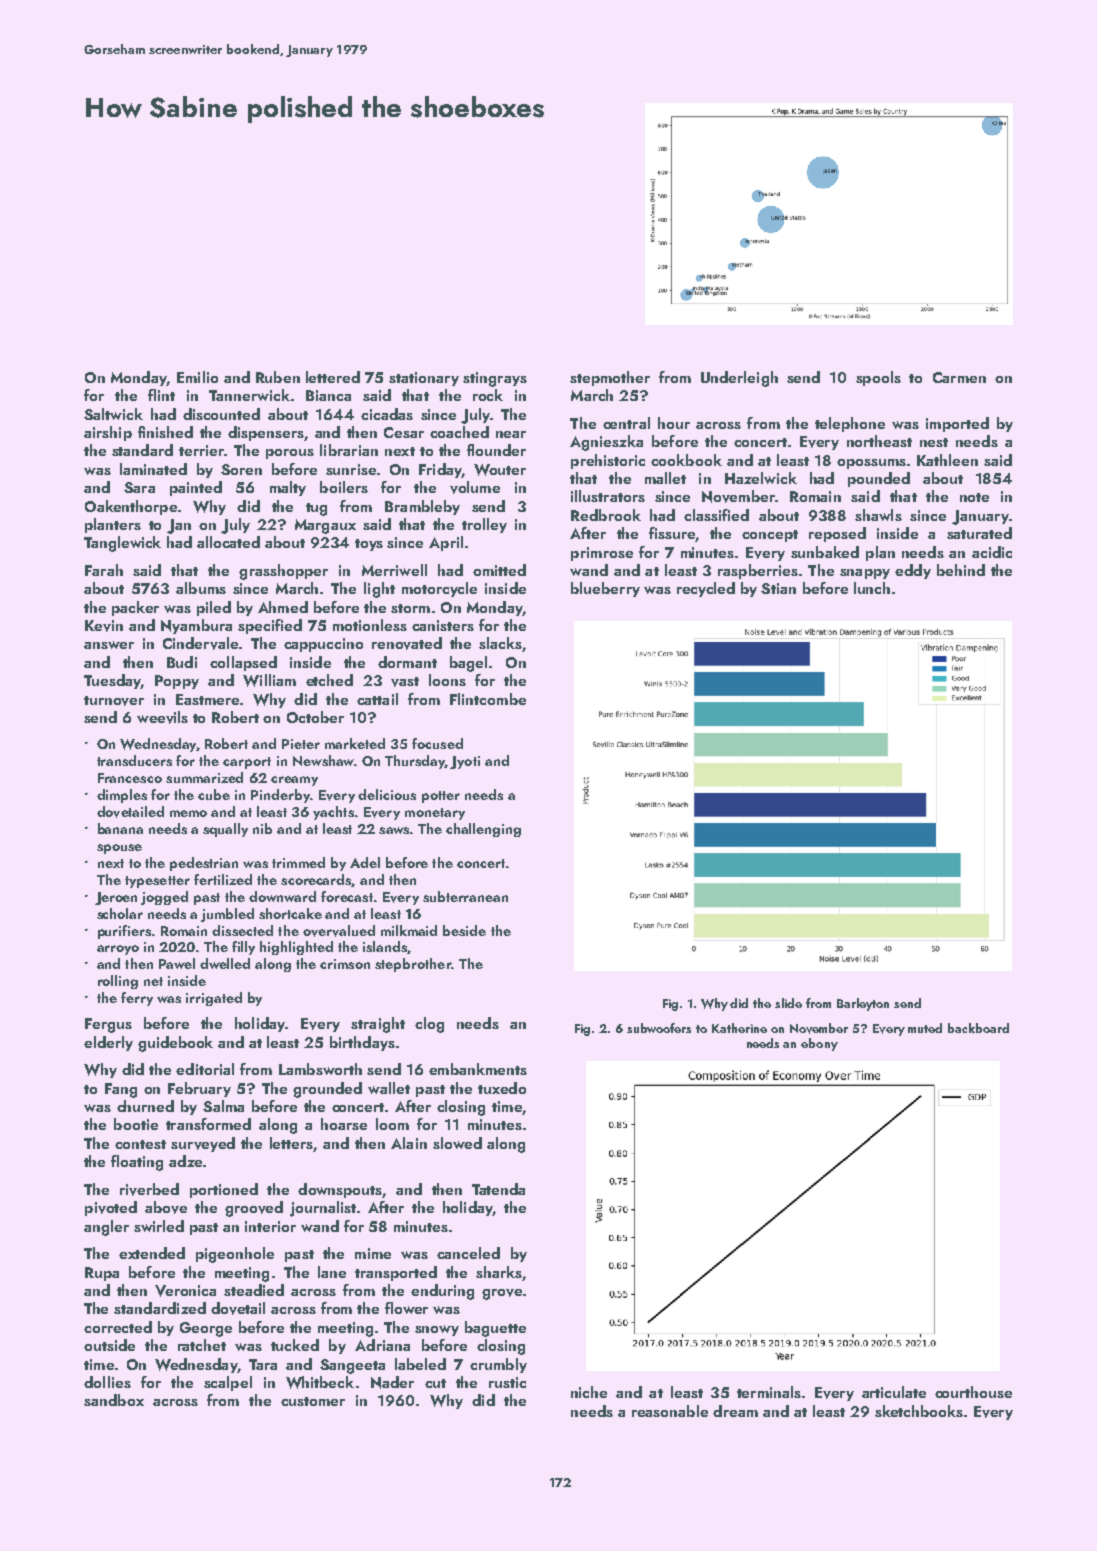 Image resolution: width=1097 pixels, height=1551 pixels. Describe the element at coordinates (429, 1025) in the image. I see `clog` at that location.
